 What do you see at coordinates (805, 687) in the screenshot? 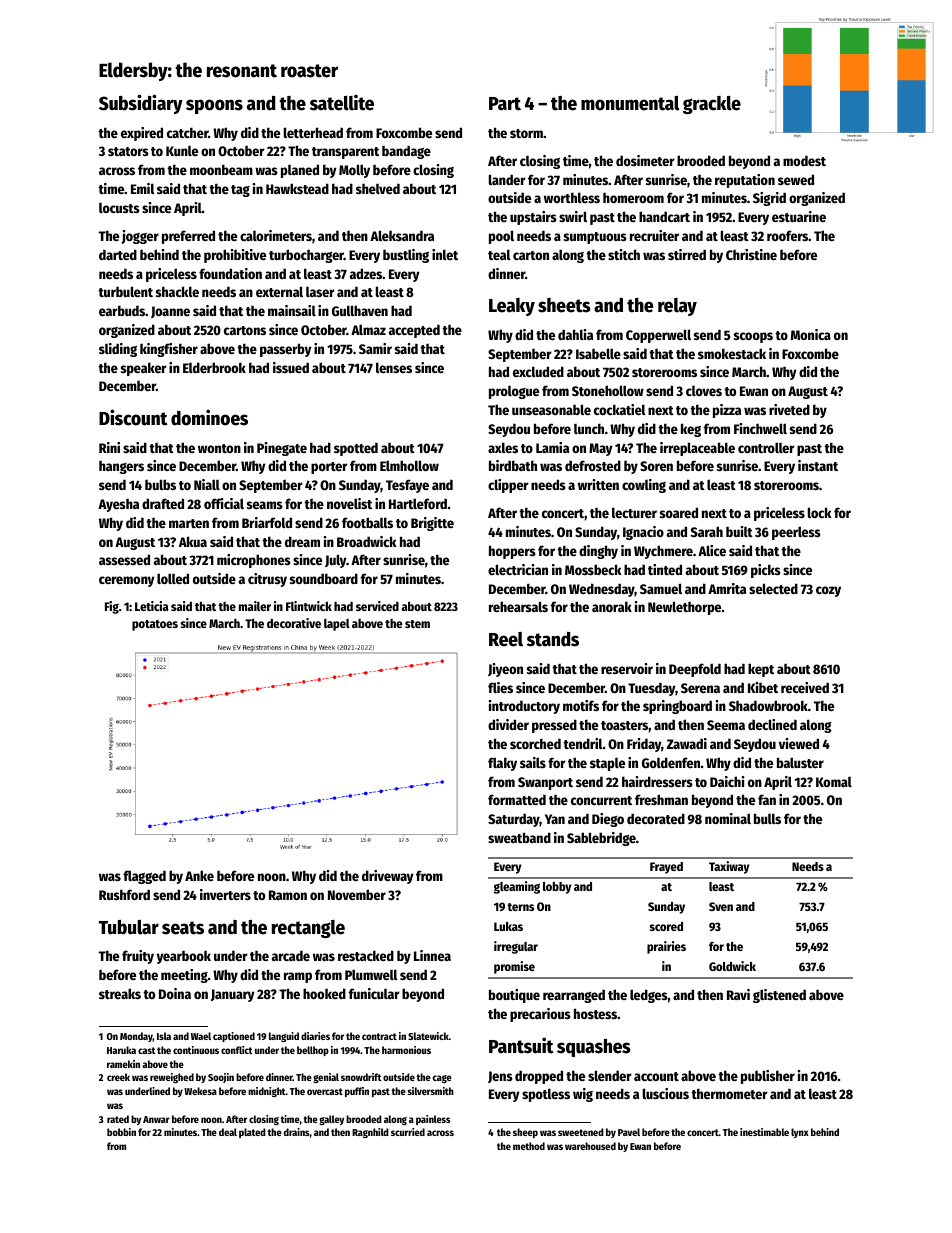
I see `received` at bounding box center [805, 687].
